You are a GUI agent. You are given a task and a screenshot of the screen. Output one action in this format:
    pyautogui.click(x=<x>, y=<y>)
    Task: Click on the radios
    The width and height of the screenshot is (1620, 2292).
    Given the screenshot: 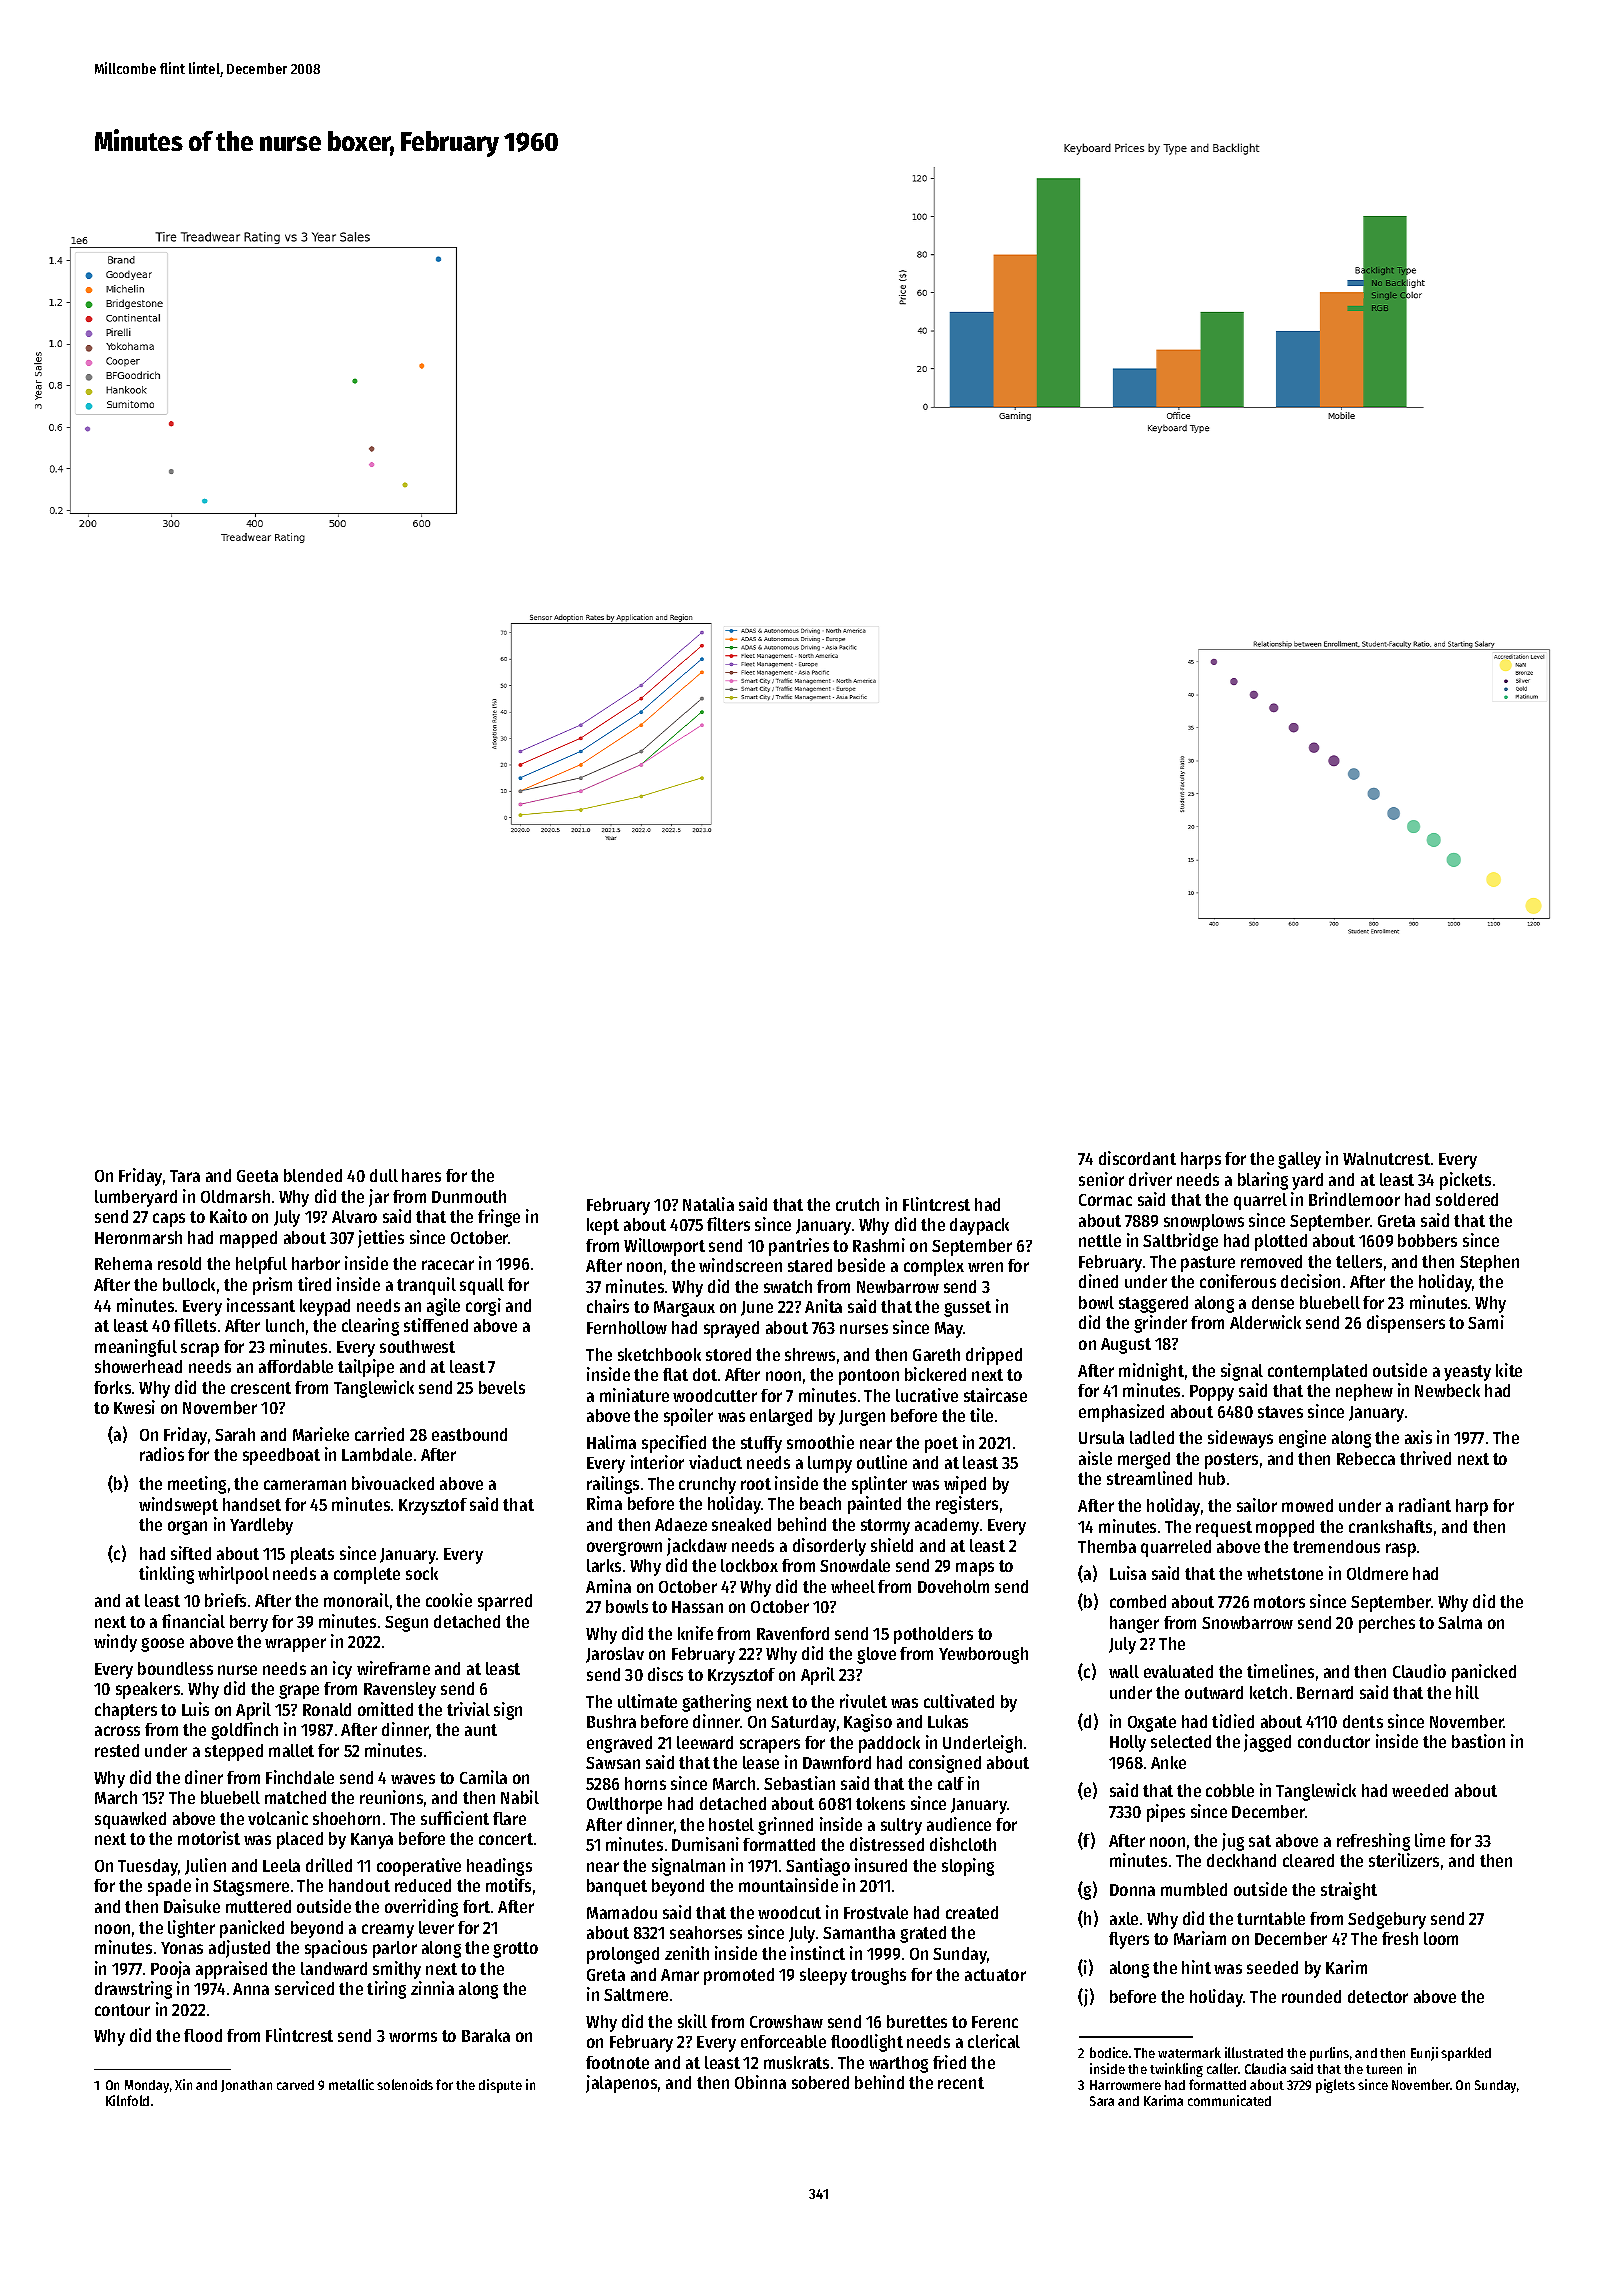 What is the action you would take?
    pyautogui.click(x=162, y=1454)
